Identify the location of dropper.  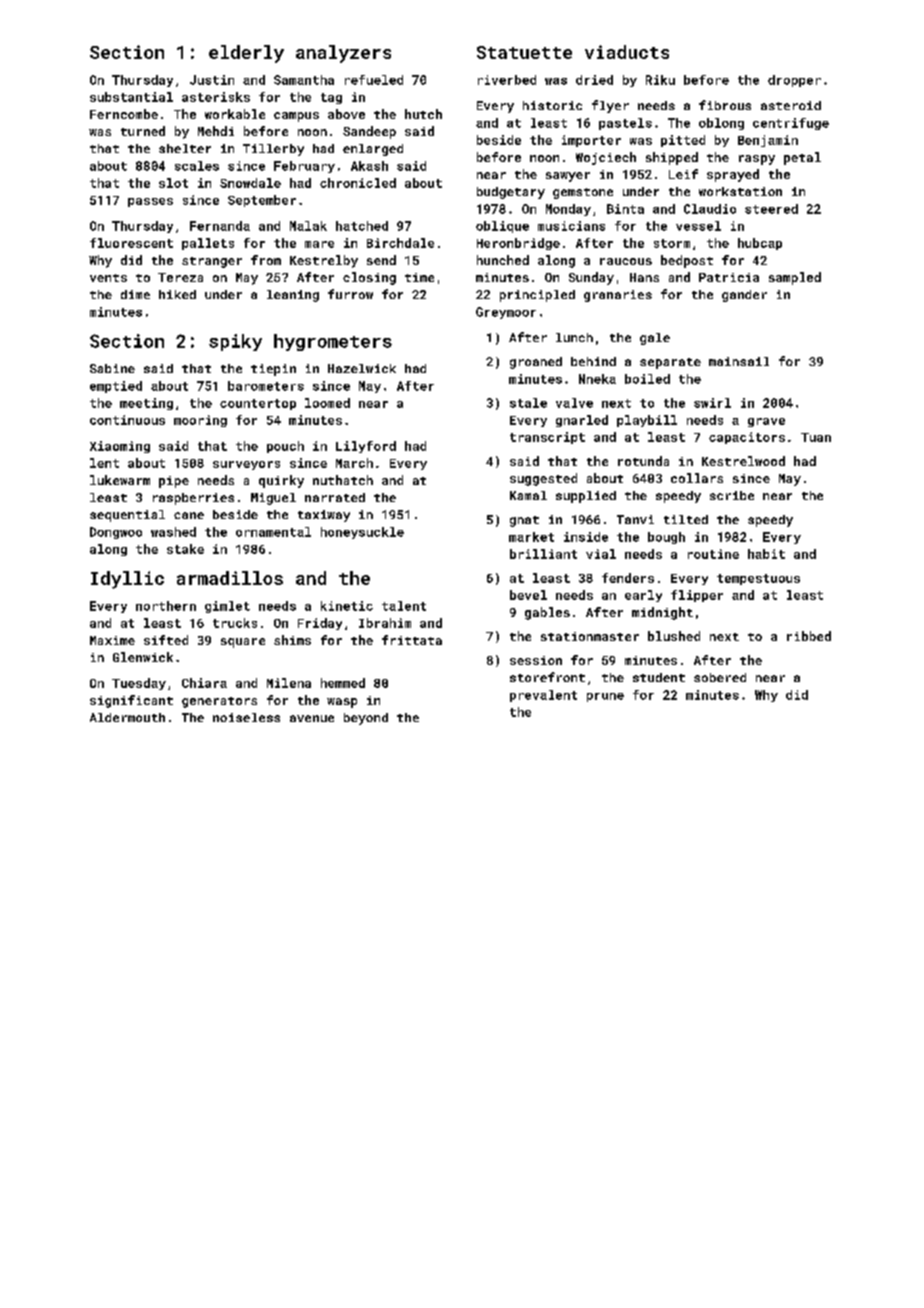
(794, 81).
